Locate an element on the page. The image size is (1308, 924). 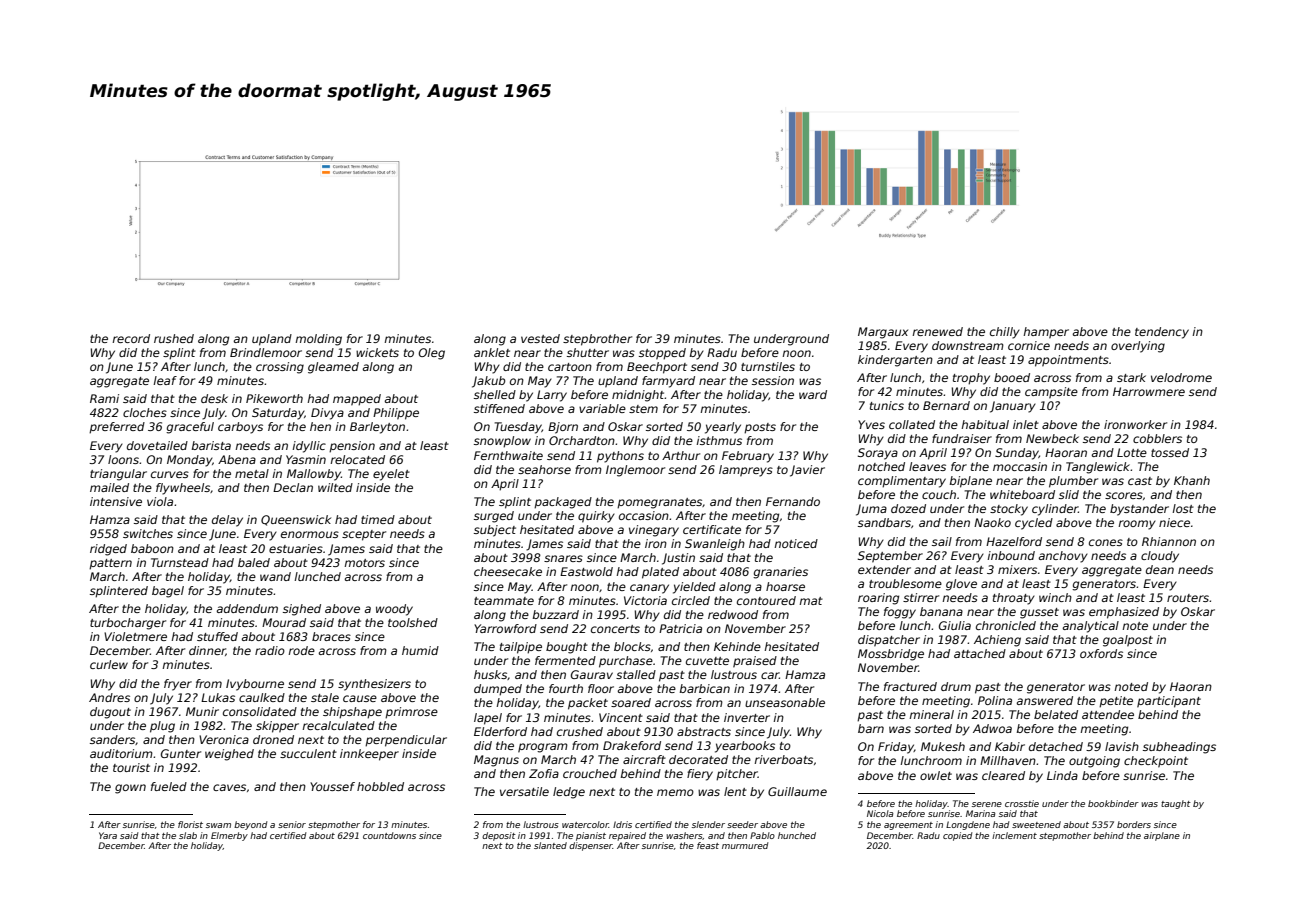
stopped is located at coordinates (662, 354).
